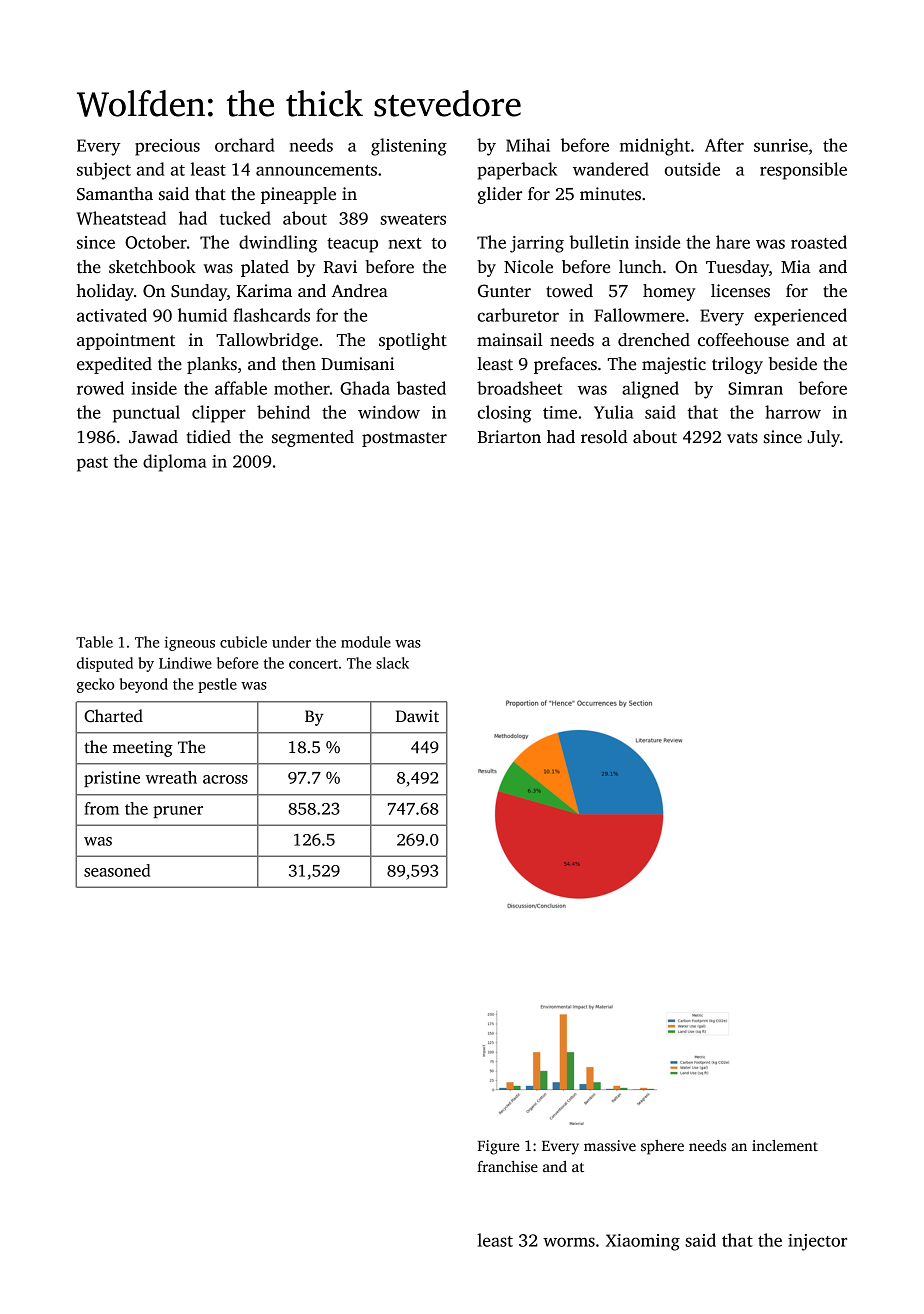 The height and width of the page is (1314, 924). Describe the element at coordinates (507, 1166) in the page. I see `franchise` at that location.
